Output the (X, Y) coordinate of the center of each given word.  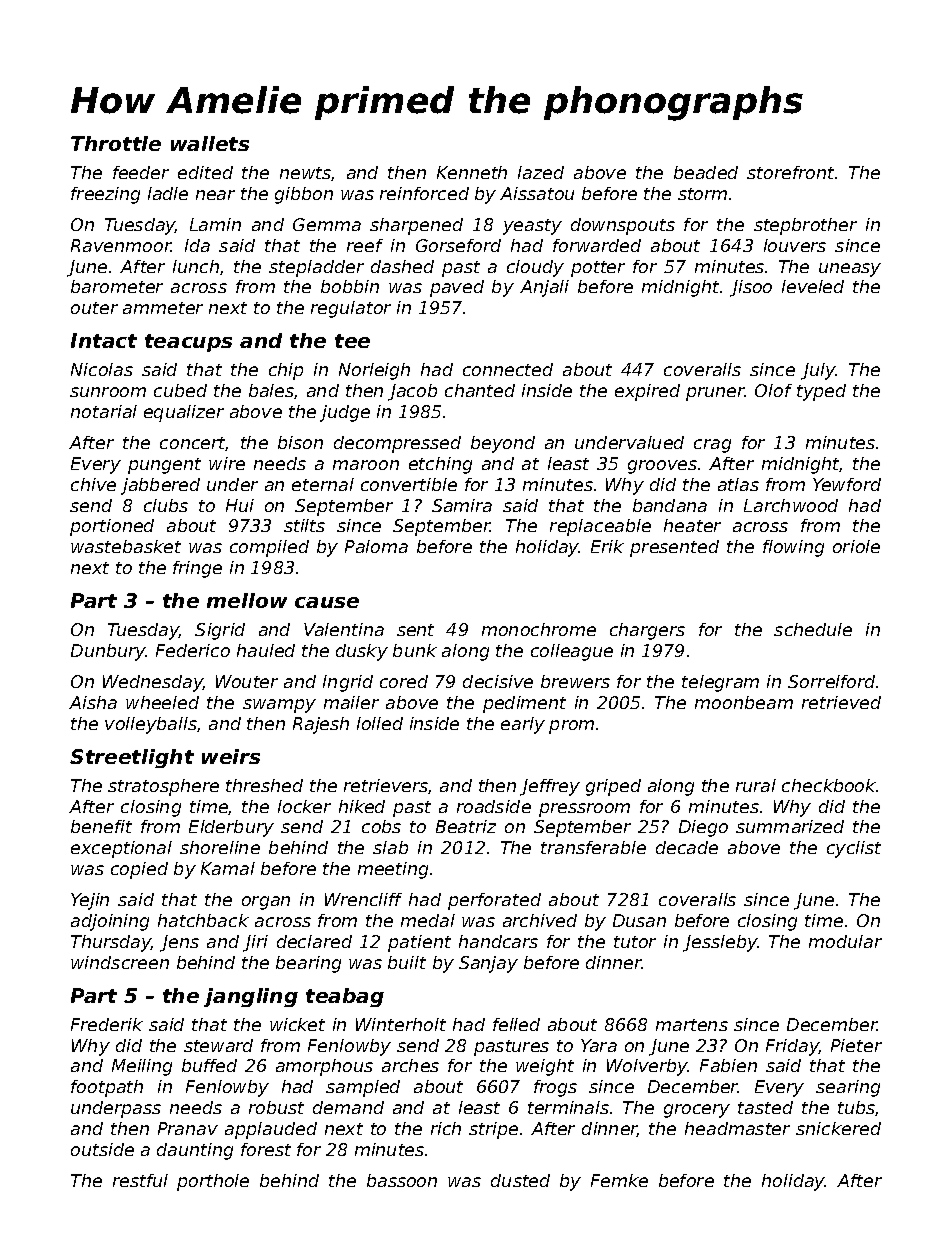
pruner (715, 394)
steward (218, 1045)
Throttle (116, 143)
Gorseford (458, 245)
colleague (572, 652)
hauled (266, 650)
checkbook (829, 785)
